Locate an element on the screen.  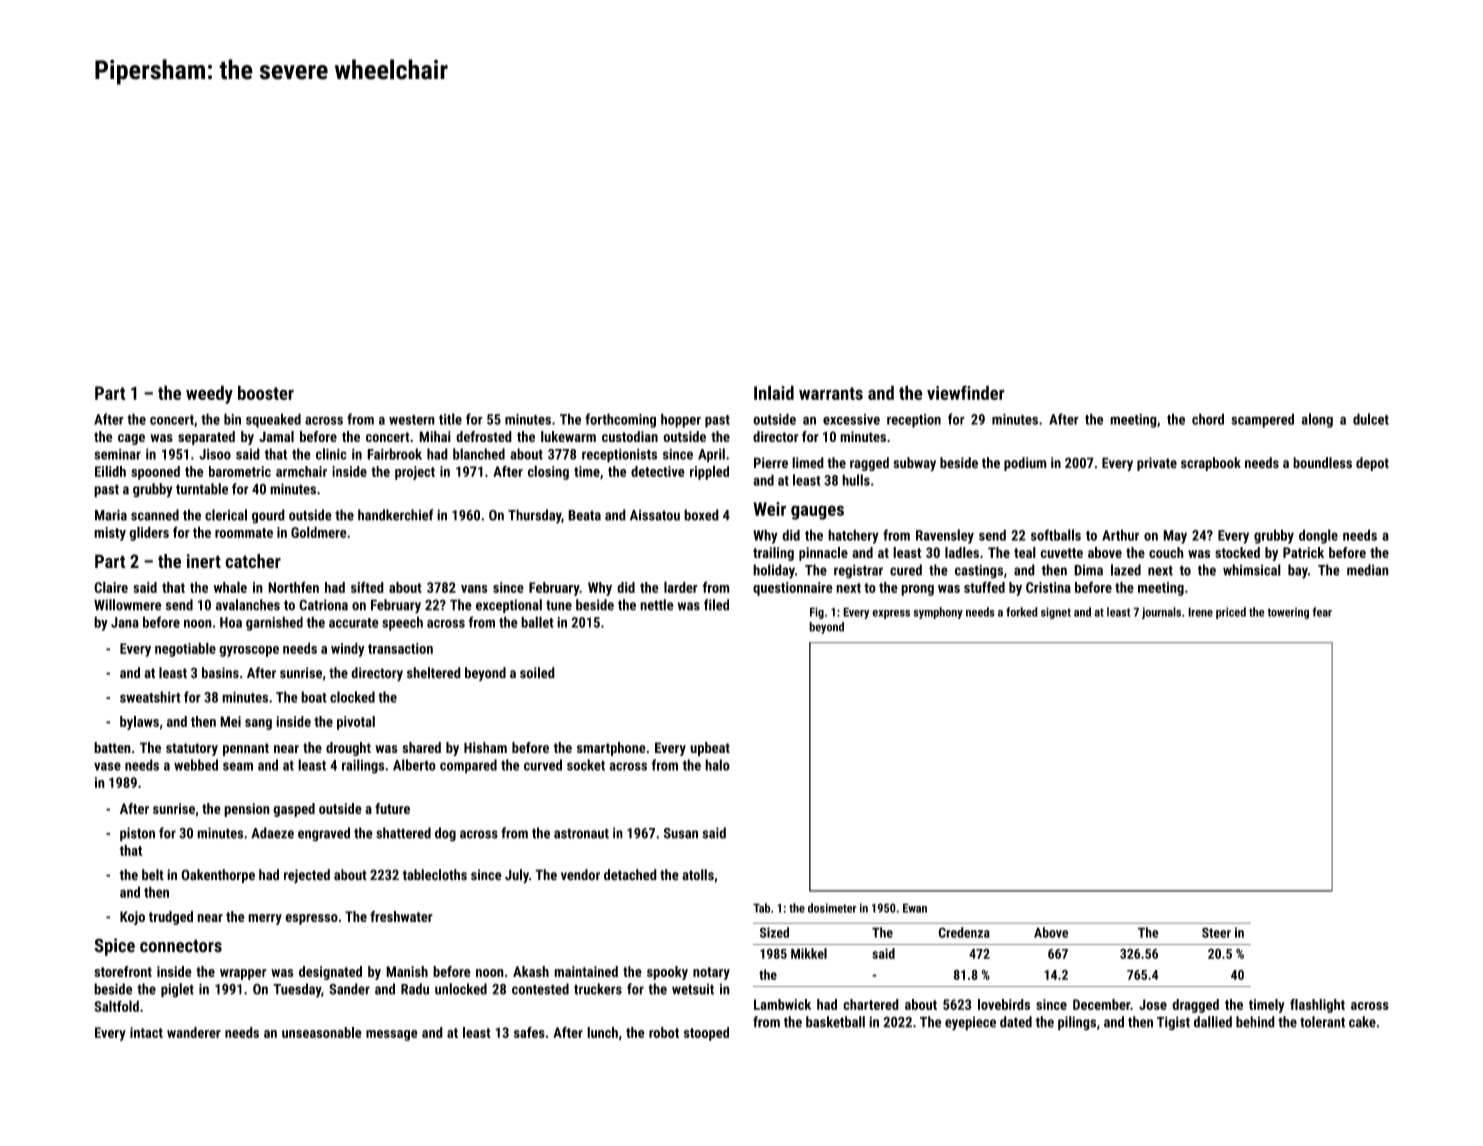
upbeat is located at coordinates (710, 749).
